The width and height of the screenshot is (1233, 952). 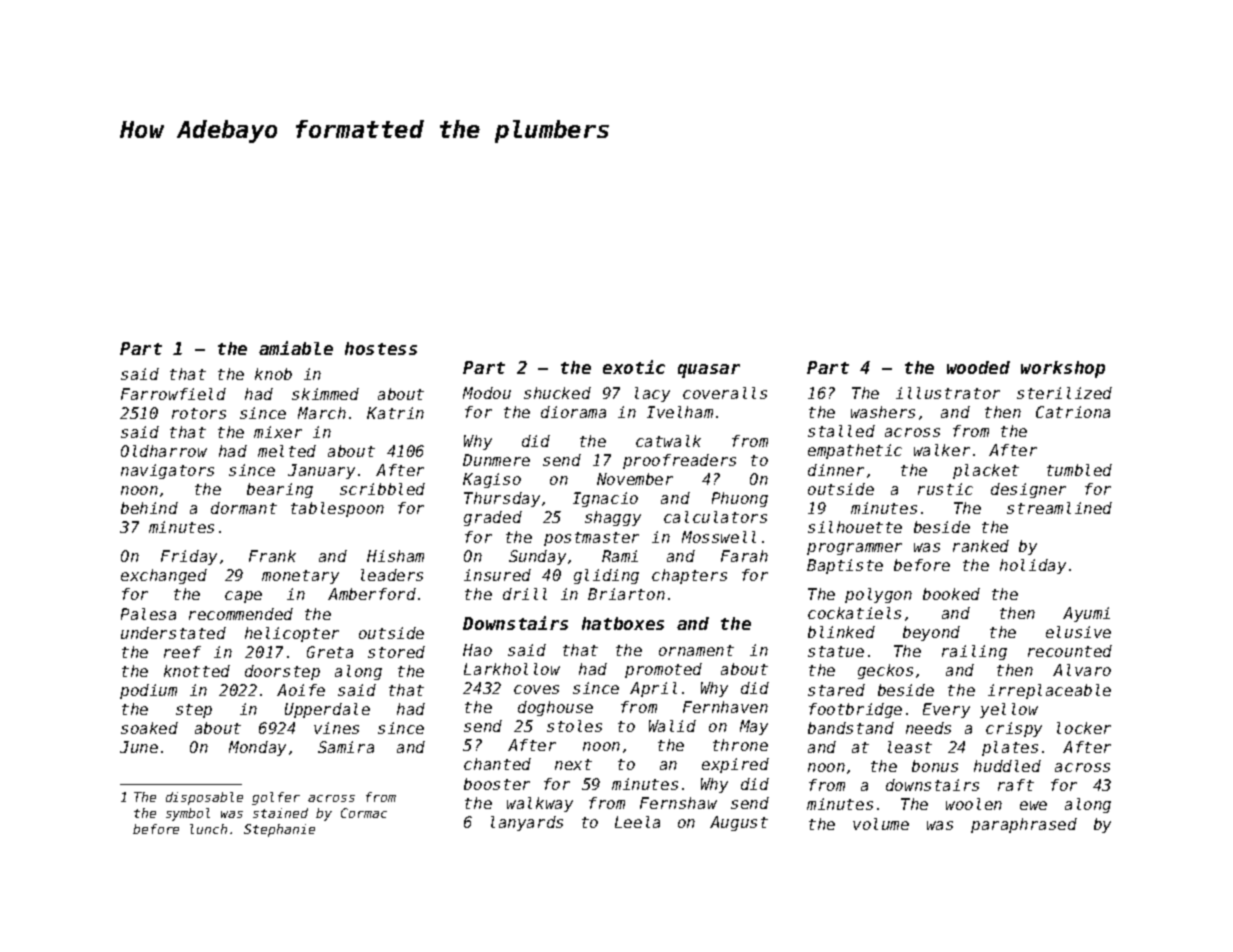 I want to click on holiday, so click(x=1033, y=566).
